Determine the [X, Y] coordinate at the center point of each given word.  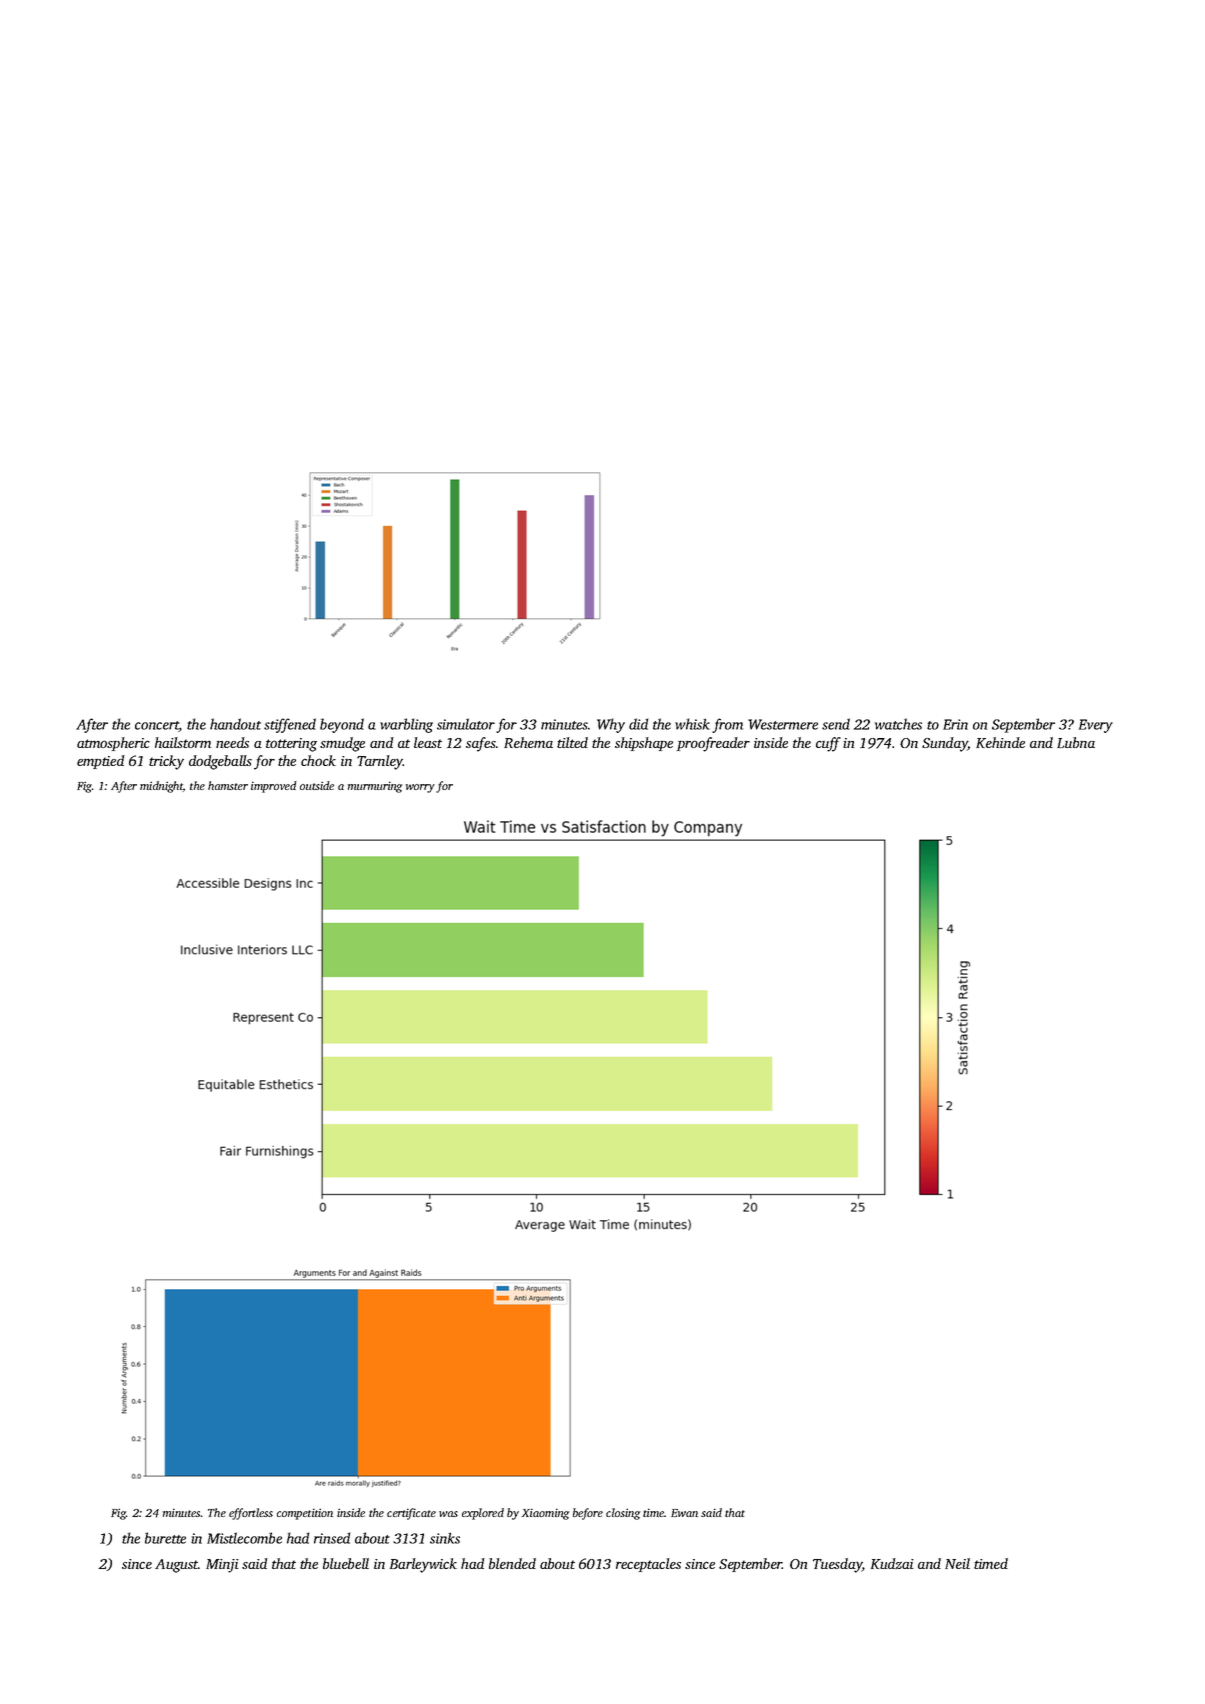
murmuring [375, 787]
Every [1096, 726]
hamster [228, 785]
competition [305, 1514]
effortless [251, 1514]
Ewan [684, 1513]
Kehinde [1000, 742]
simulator [466, 724]
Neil [957, 1563]
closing [623, 1514]
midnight [161, 787]
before [588, 1514]
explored [483, 1514]
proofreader [713, 744]
